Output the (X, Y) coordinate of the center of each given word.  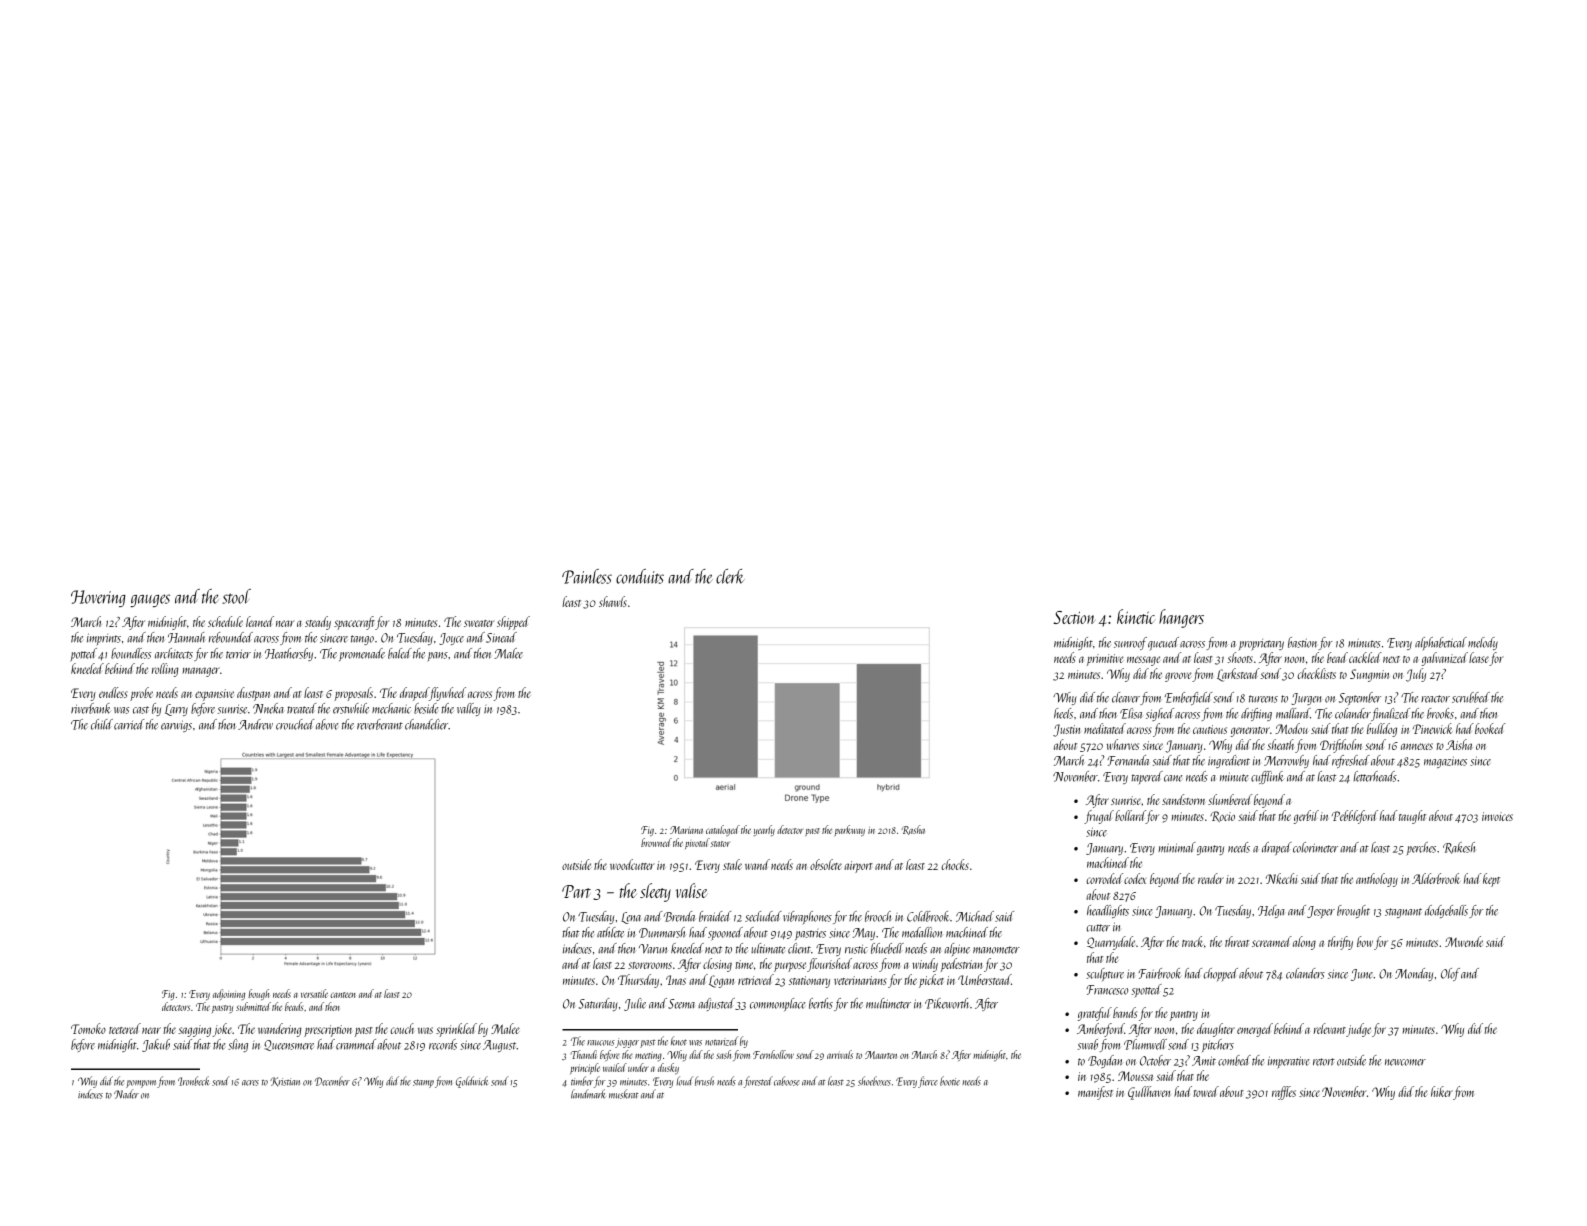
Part (576, 891)
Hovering (98, 598)
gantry (1210, 850)
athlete (610, 932)
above (327, 724)
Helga (1271, 911)
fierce (928, 1082)
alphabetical (1441, 643)
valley (469, 709)
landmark (588, 1094)
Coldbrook (928, 916)
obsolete (826, 864)
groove (1178, 677)
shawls (613, 601)
